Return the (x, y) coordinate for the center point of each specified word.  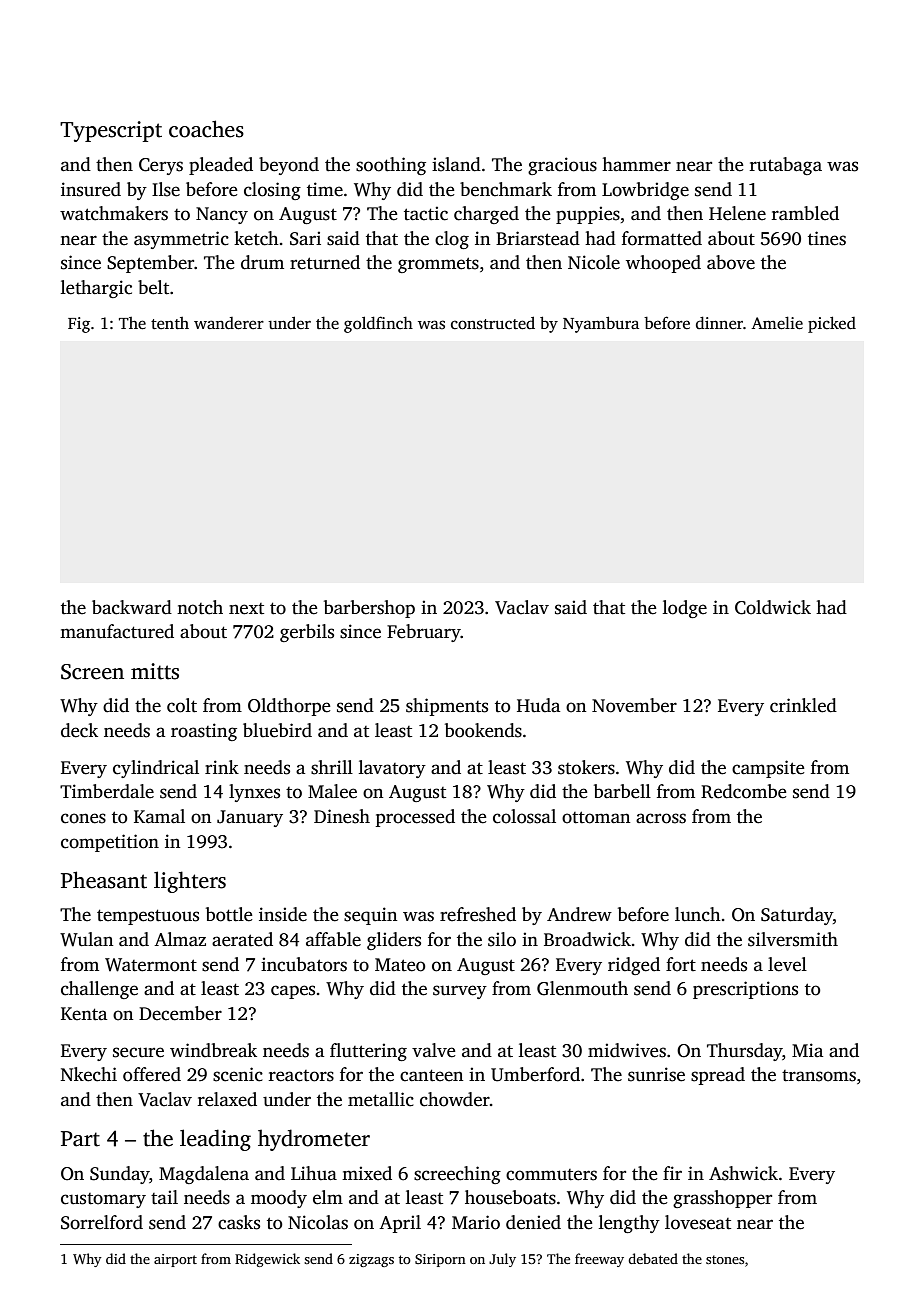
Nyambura (601, 324)
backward (132, 607)
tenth (170, 323)
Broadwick (587, 939)
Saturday (797, 916)
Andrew (579, 914)
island (456, 164)
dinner (719, 322)
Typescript (111, 131)
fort (681, 964)
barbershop (369, 609)
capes (293, 992)
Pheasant (104, 880)
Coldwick (773, 607)
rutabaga (786, 166)
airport (175, 1260)
